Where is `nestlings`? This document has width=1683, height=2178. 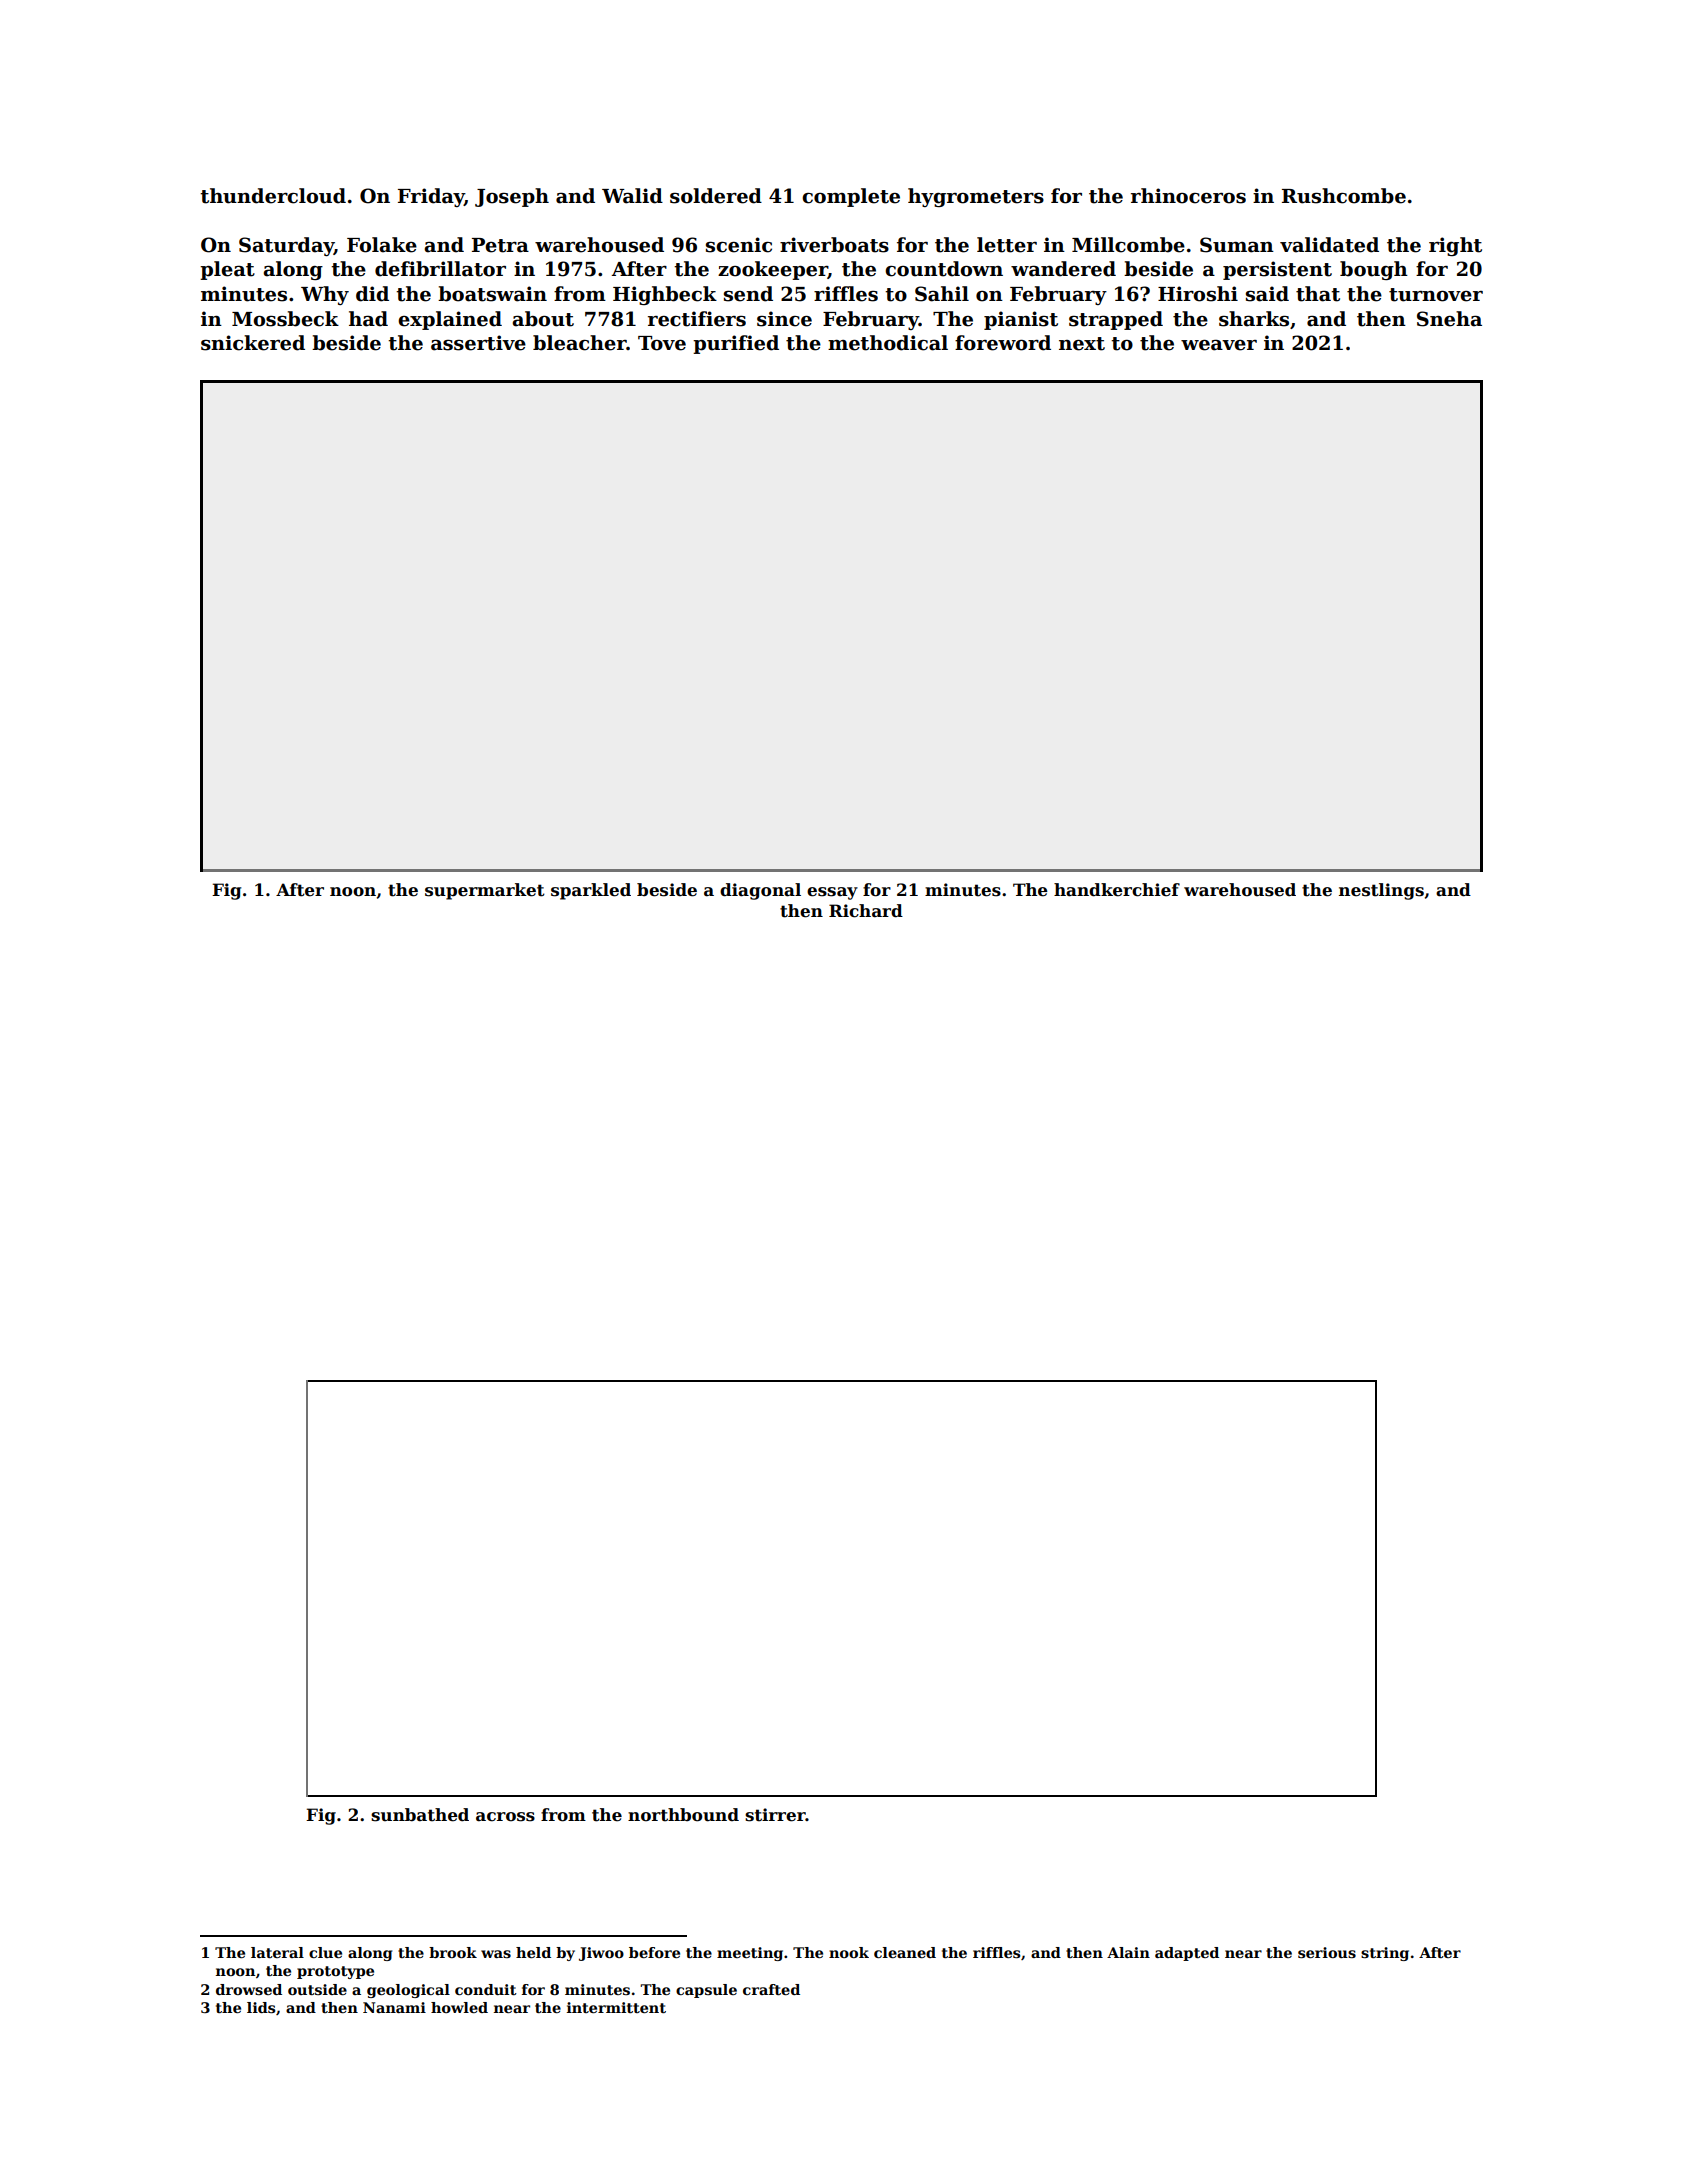 nestlings is located at coordinates (1381, 891).
